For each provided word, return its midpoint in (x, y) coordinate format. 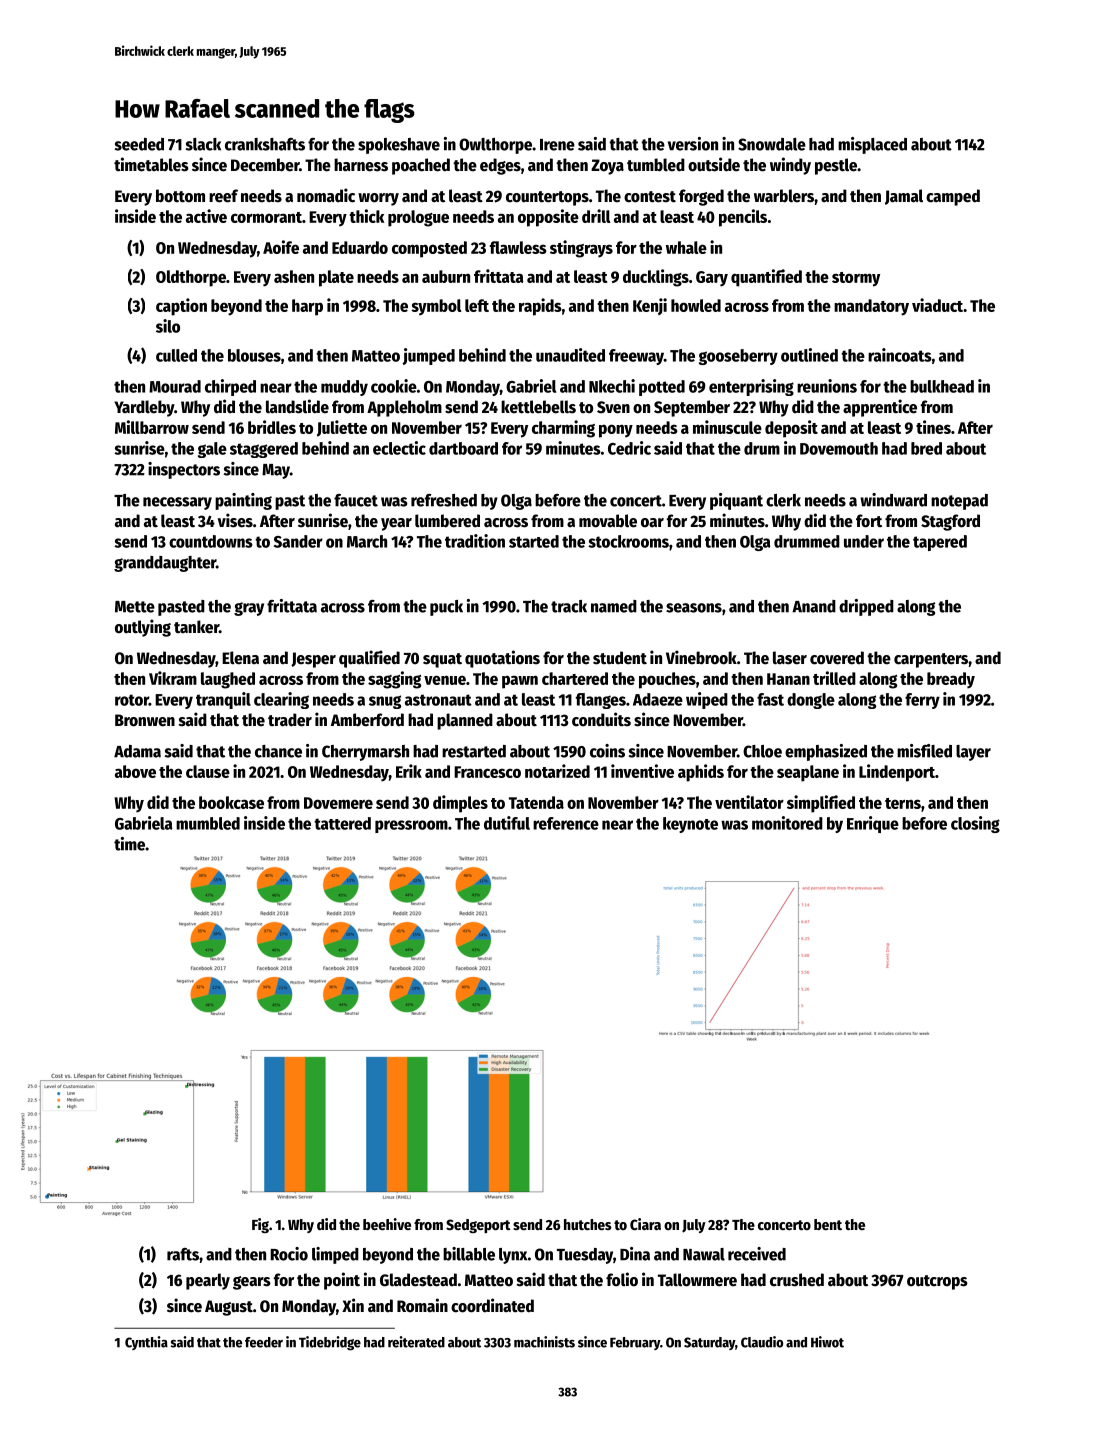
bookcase (231, 802)
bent (828, 1224)
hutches (588, 1224)
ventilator (749, 802)
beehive (387, 1224)
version (693, 144)
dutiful (507, 823)
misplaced (872, 145)
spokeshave (399, 146)
